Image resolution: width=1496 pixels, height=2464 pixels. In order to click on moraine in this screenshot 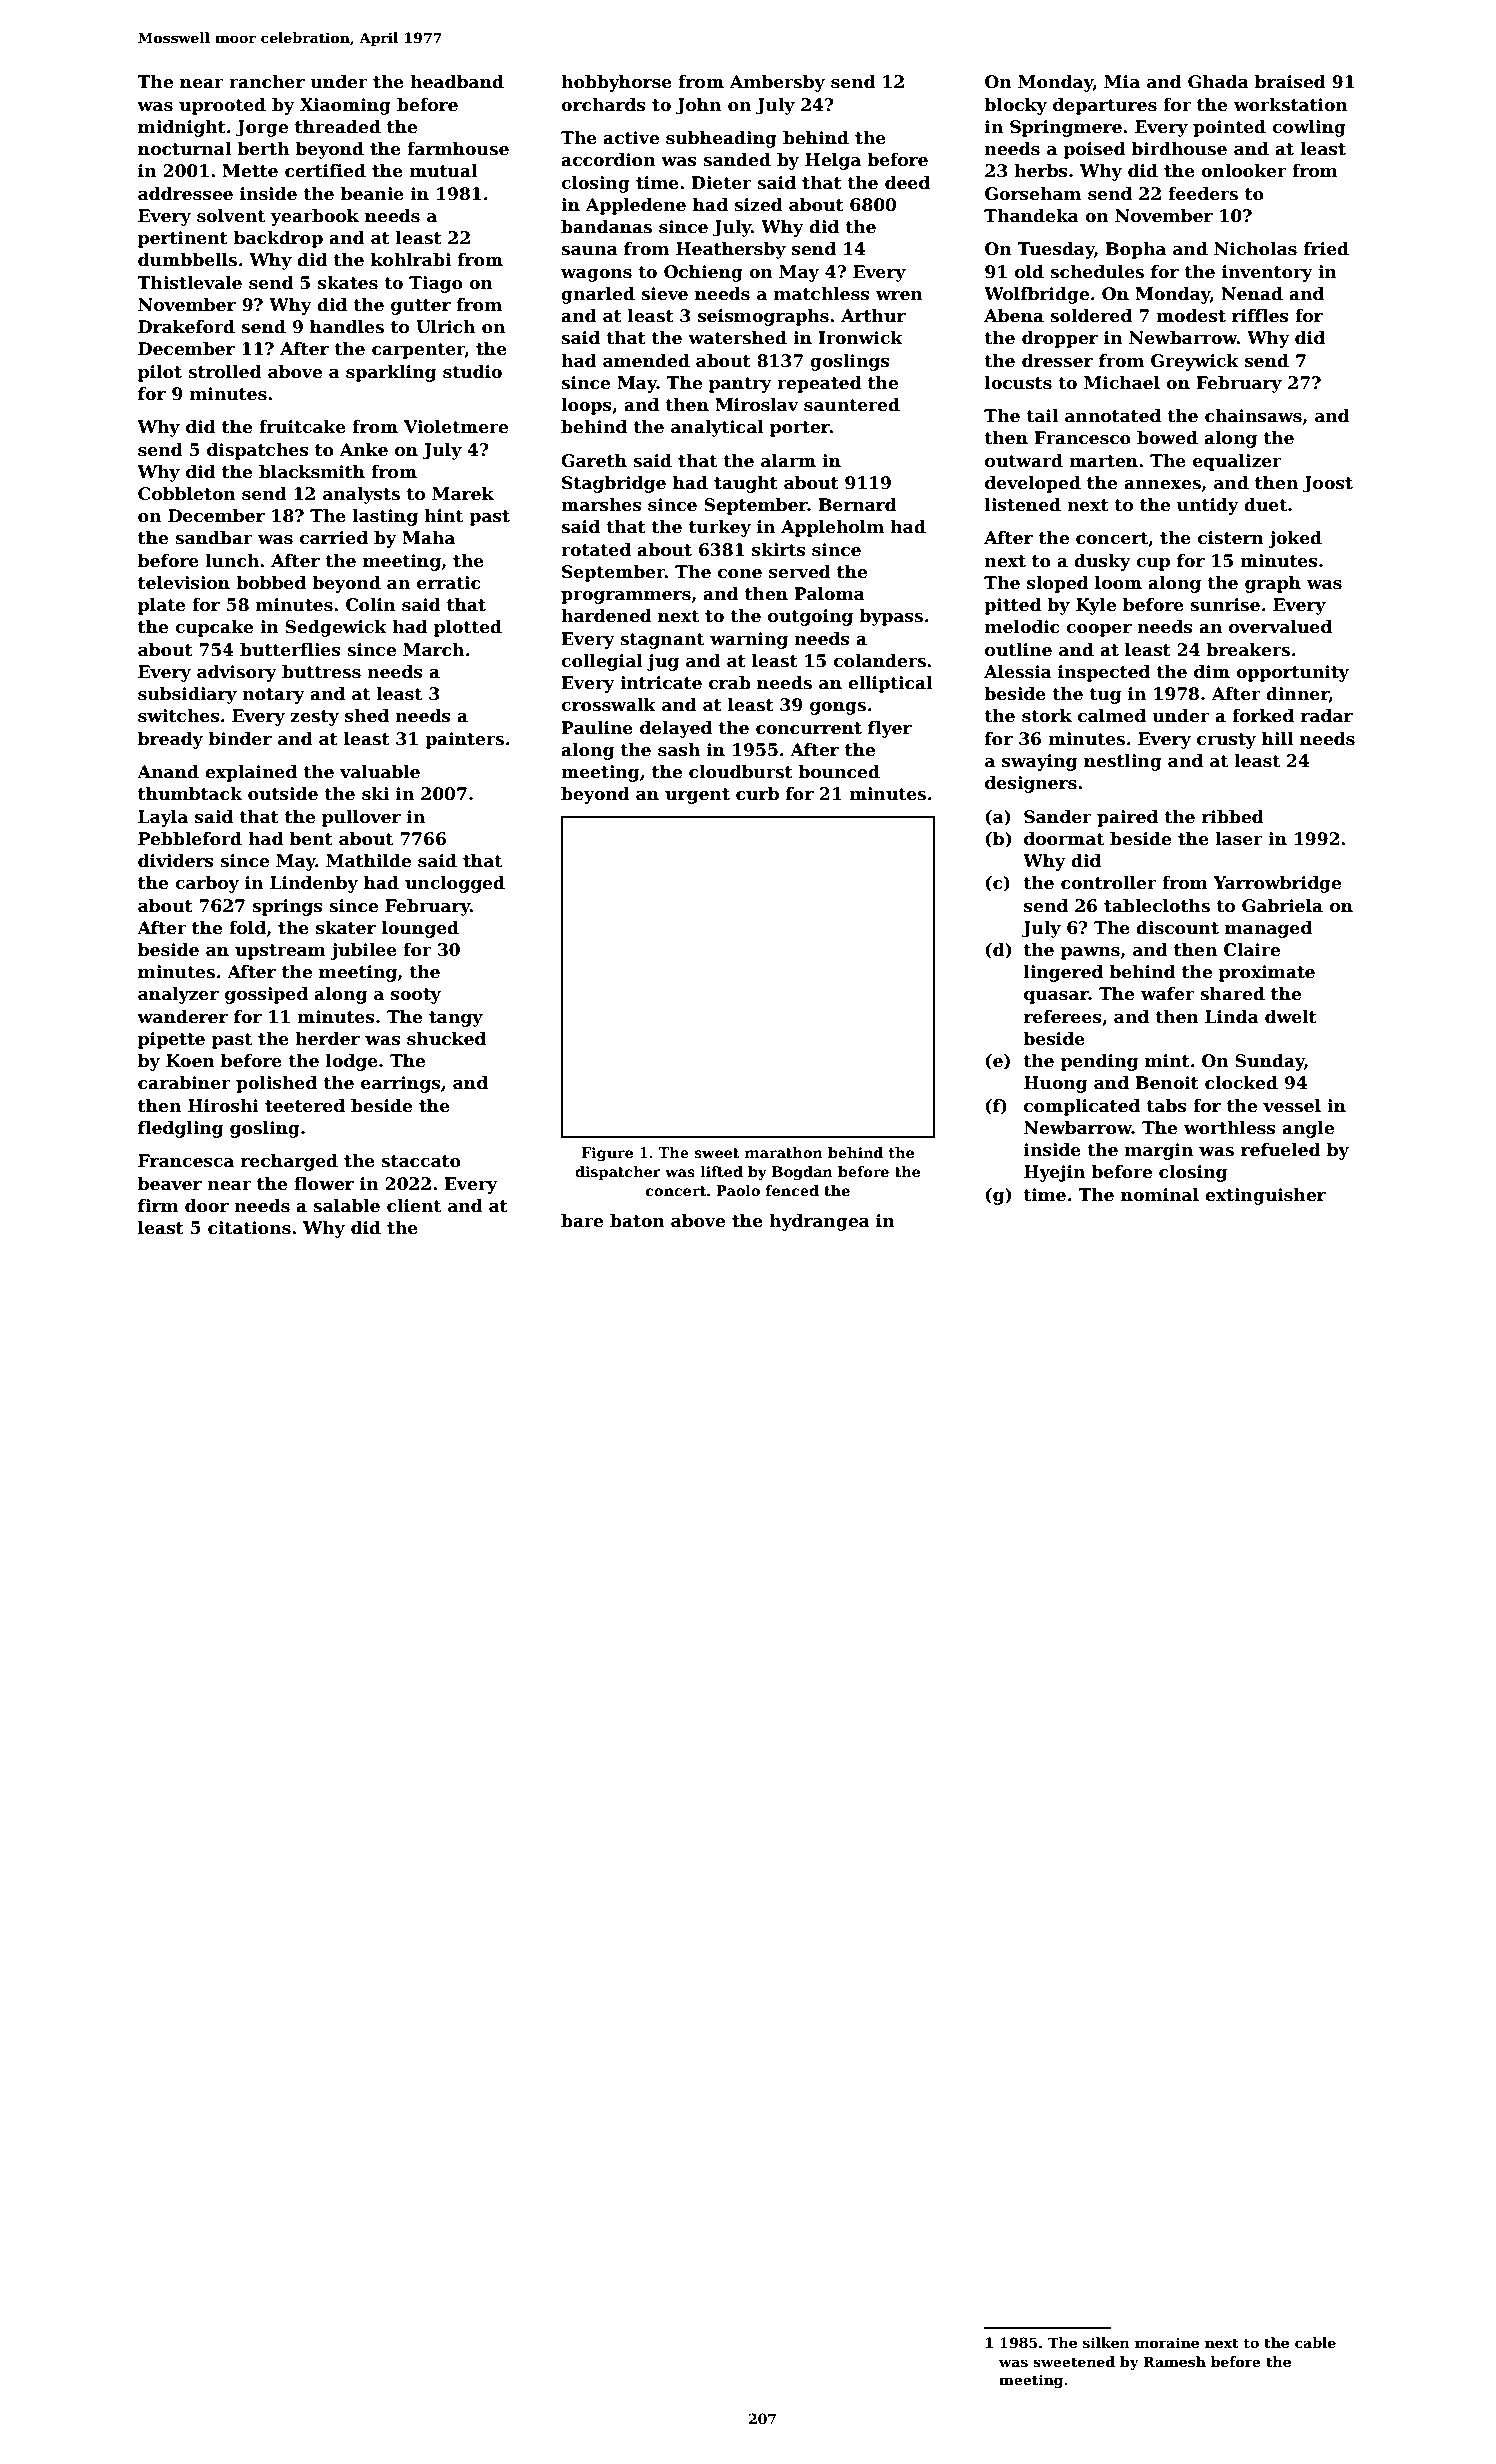, I will do `click(1167, 2342)`.
